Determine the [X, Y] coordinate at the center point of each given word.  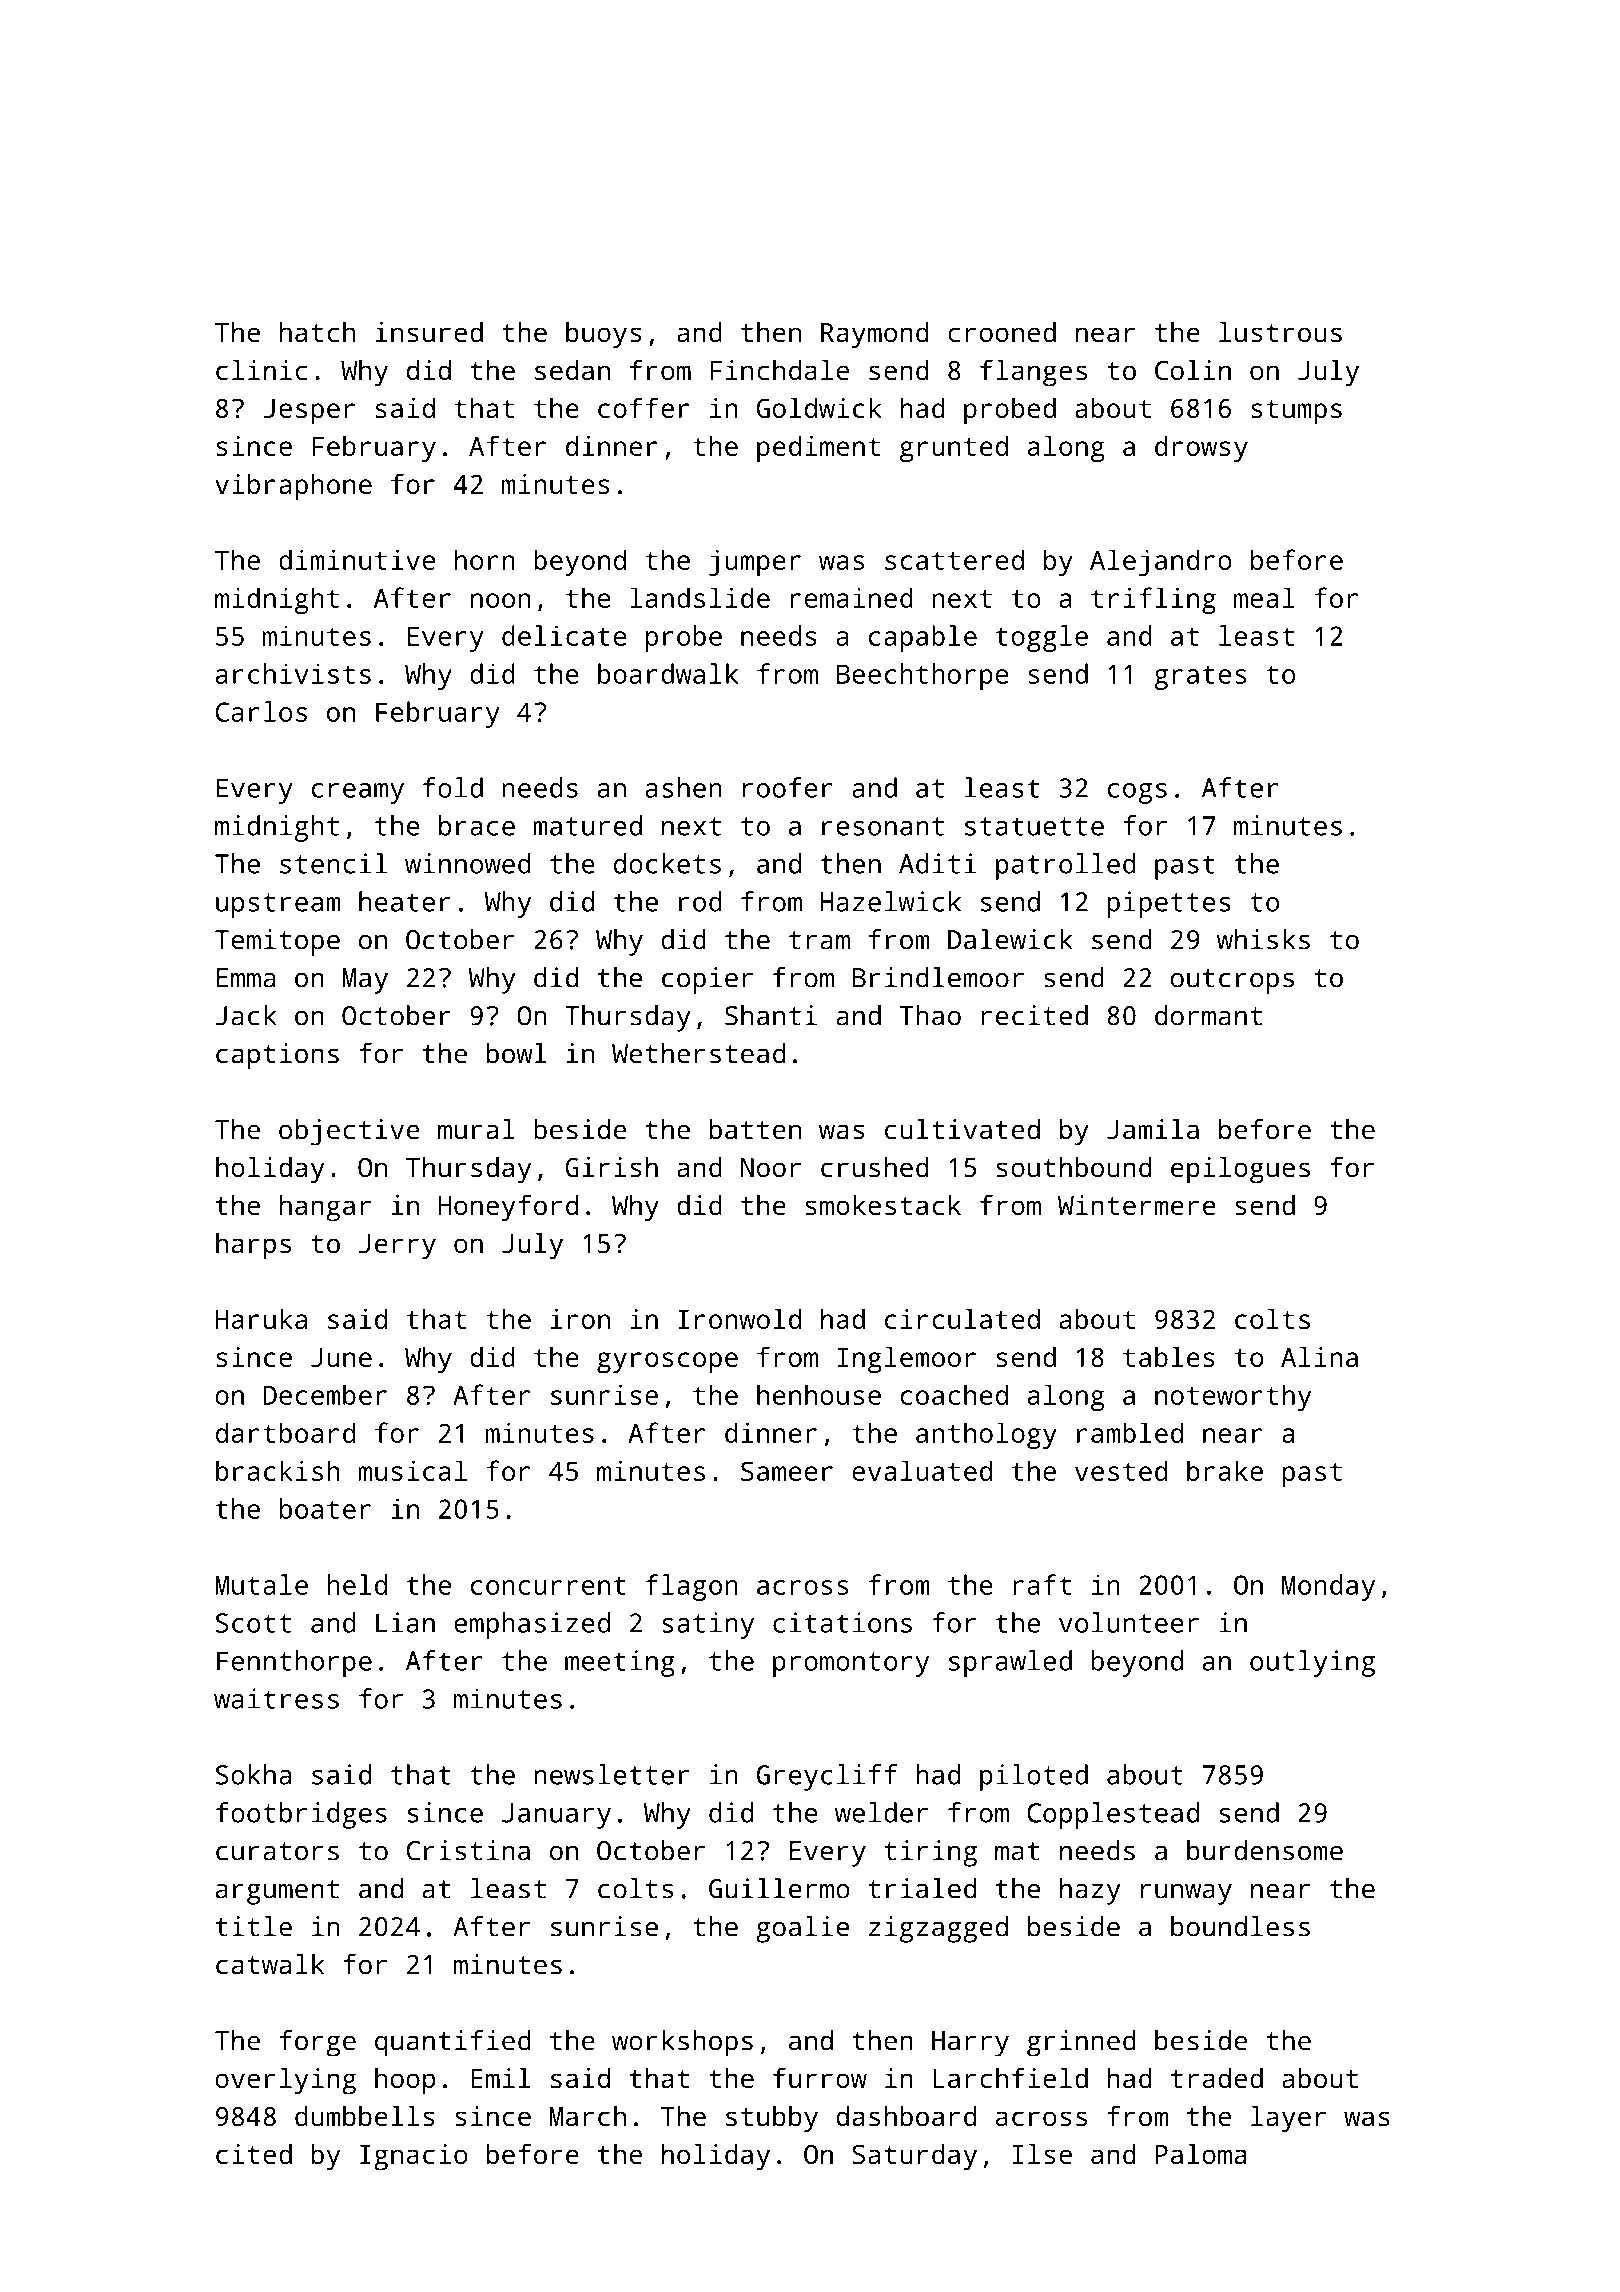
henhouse [819, 1394]
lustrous [1280, 332]
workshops [682, 2043]
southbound [1074, 1167]
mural [476, 1129]
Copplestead [1113, 1815]
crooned [1002, 332]
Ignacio [414, 2157]
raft [1042, 1584]
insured [429, 332]
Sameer [787, 1471]
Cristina [468, 1850]
